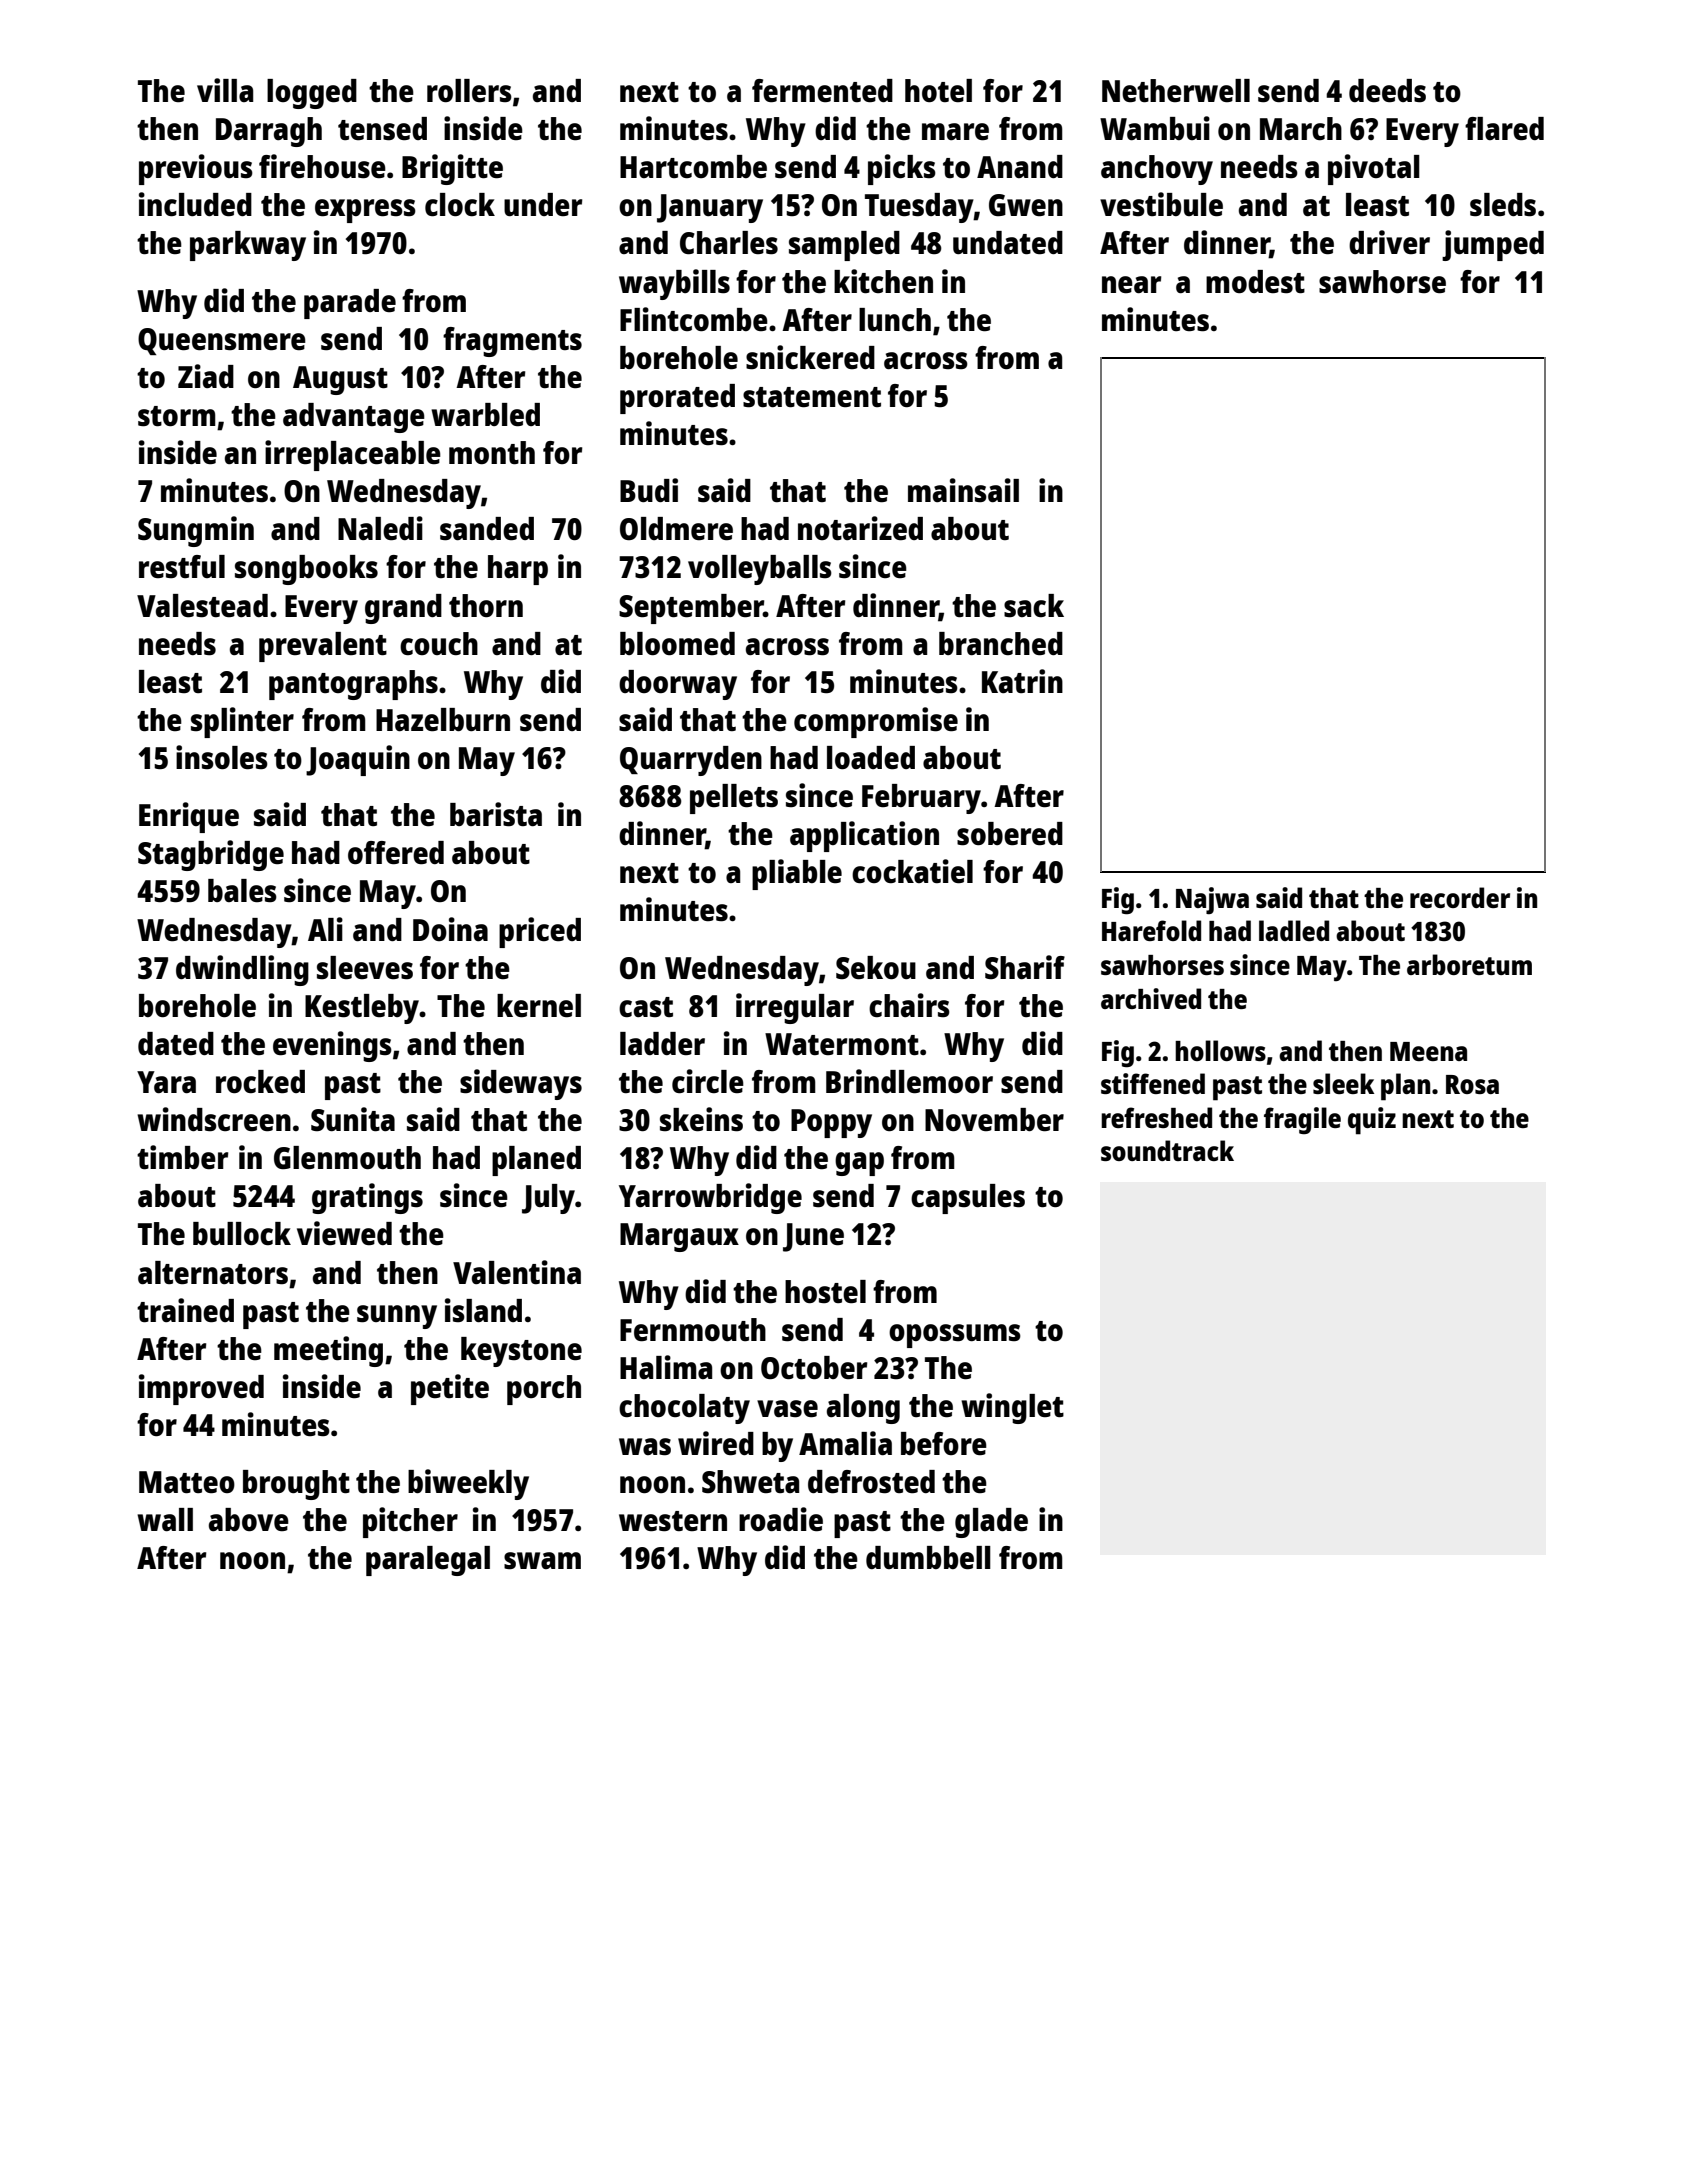  I want to click on January, so click(710, 208).
